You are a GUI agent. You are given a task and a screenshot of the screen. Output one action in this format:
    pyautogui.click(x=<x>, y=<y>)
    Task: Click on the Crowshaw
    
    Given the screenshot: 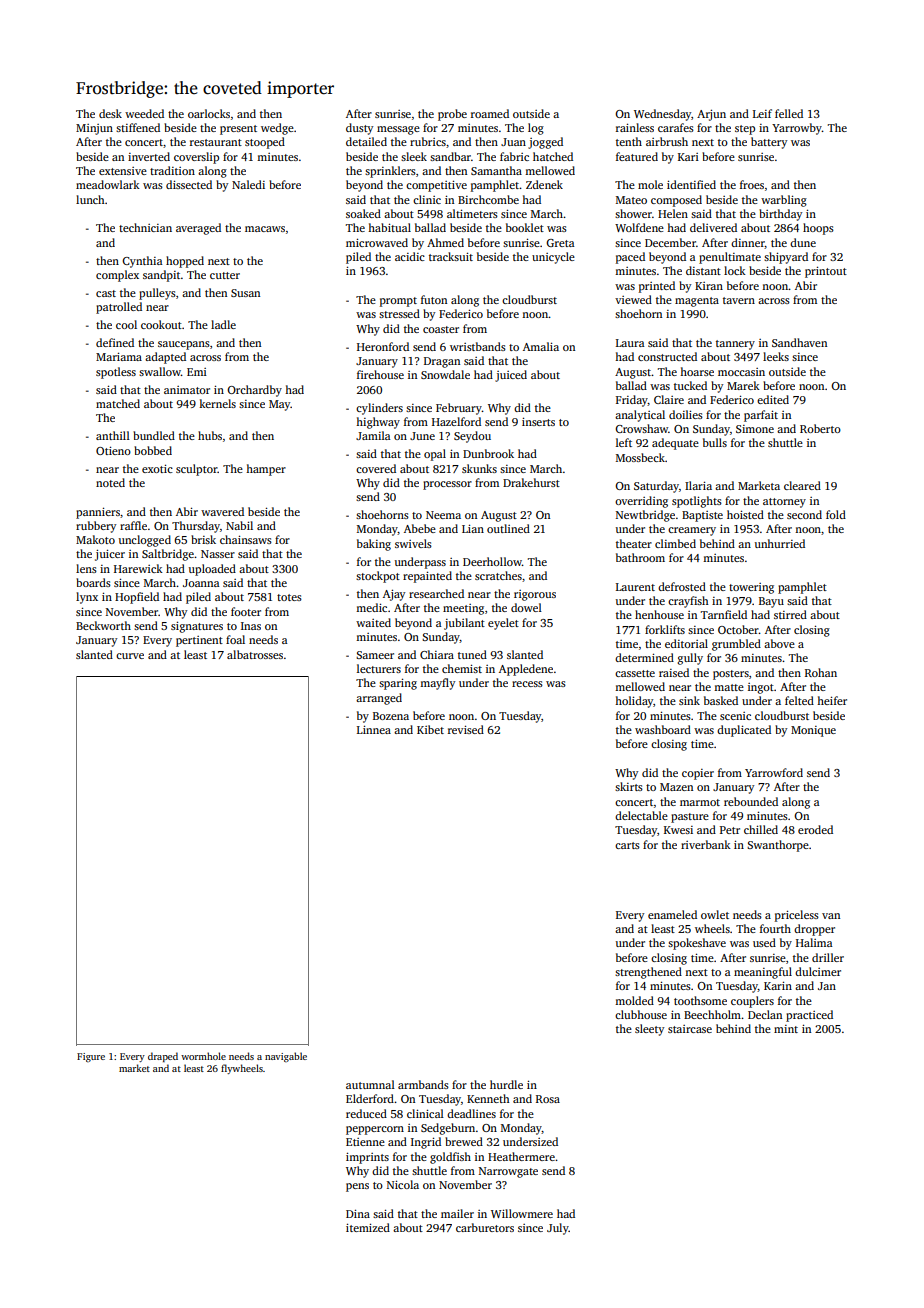 What is the action you would take?
    pyautogui.click(x=641, y=428)
